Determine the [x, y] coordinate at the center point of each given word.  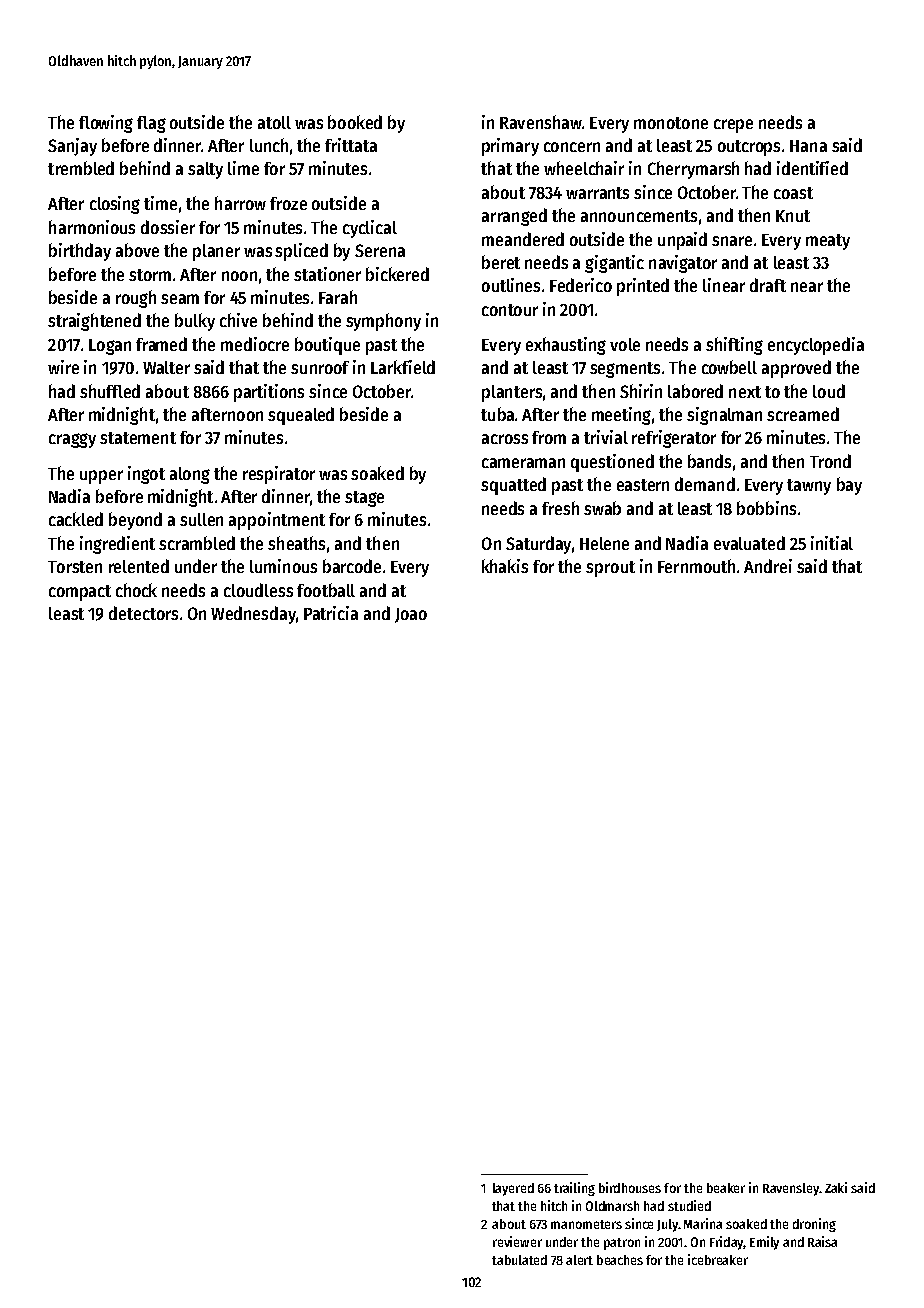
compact [80, 593]
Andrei [768, 566]
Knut [793, 216]
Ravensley [791, 1189]
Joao [411, 615]
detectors [143, 613]
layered [513, 1189]
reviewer [517, 1241]
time [160, 203]
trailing [574, 1189]
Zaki [836, 1187]
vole [625, 344]
